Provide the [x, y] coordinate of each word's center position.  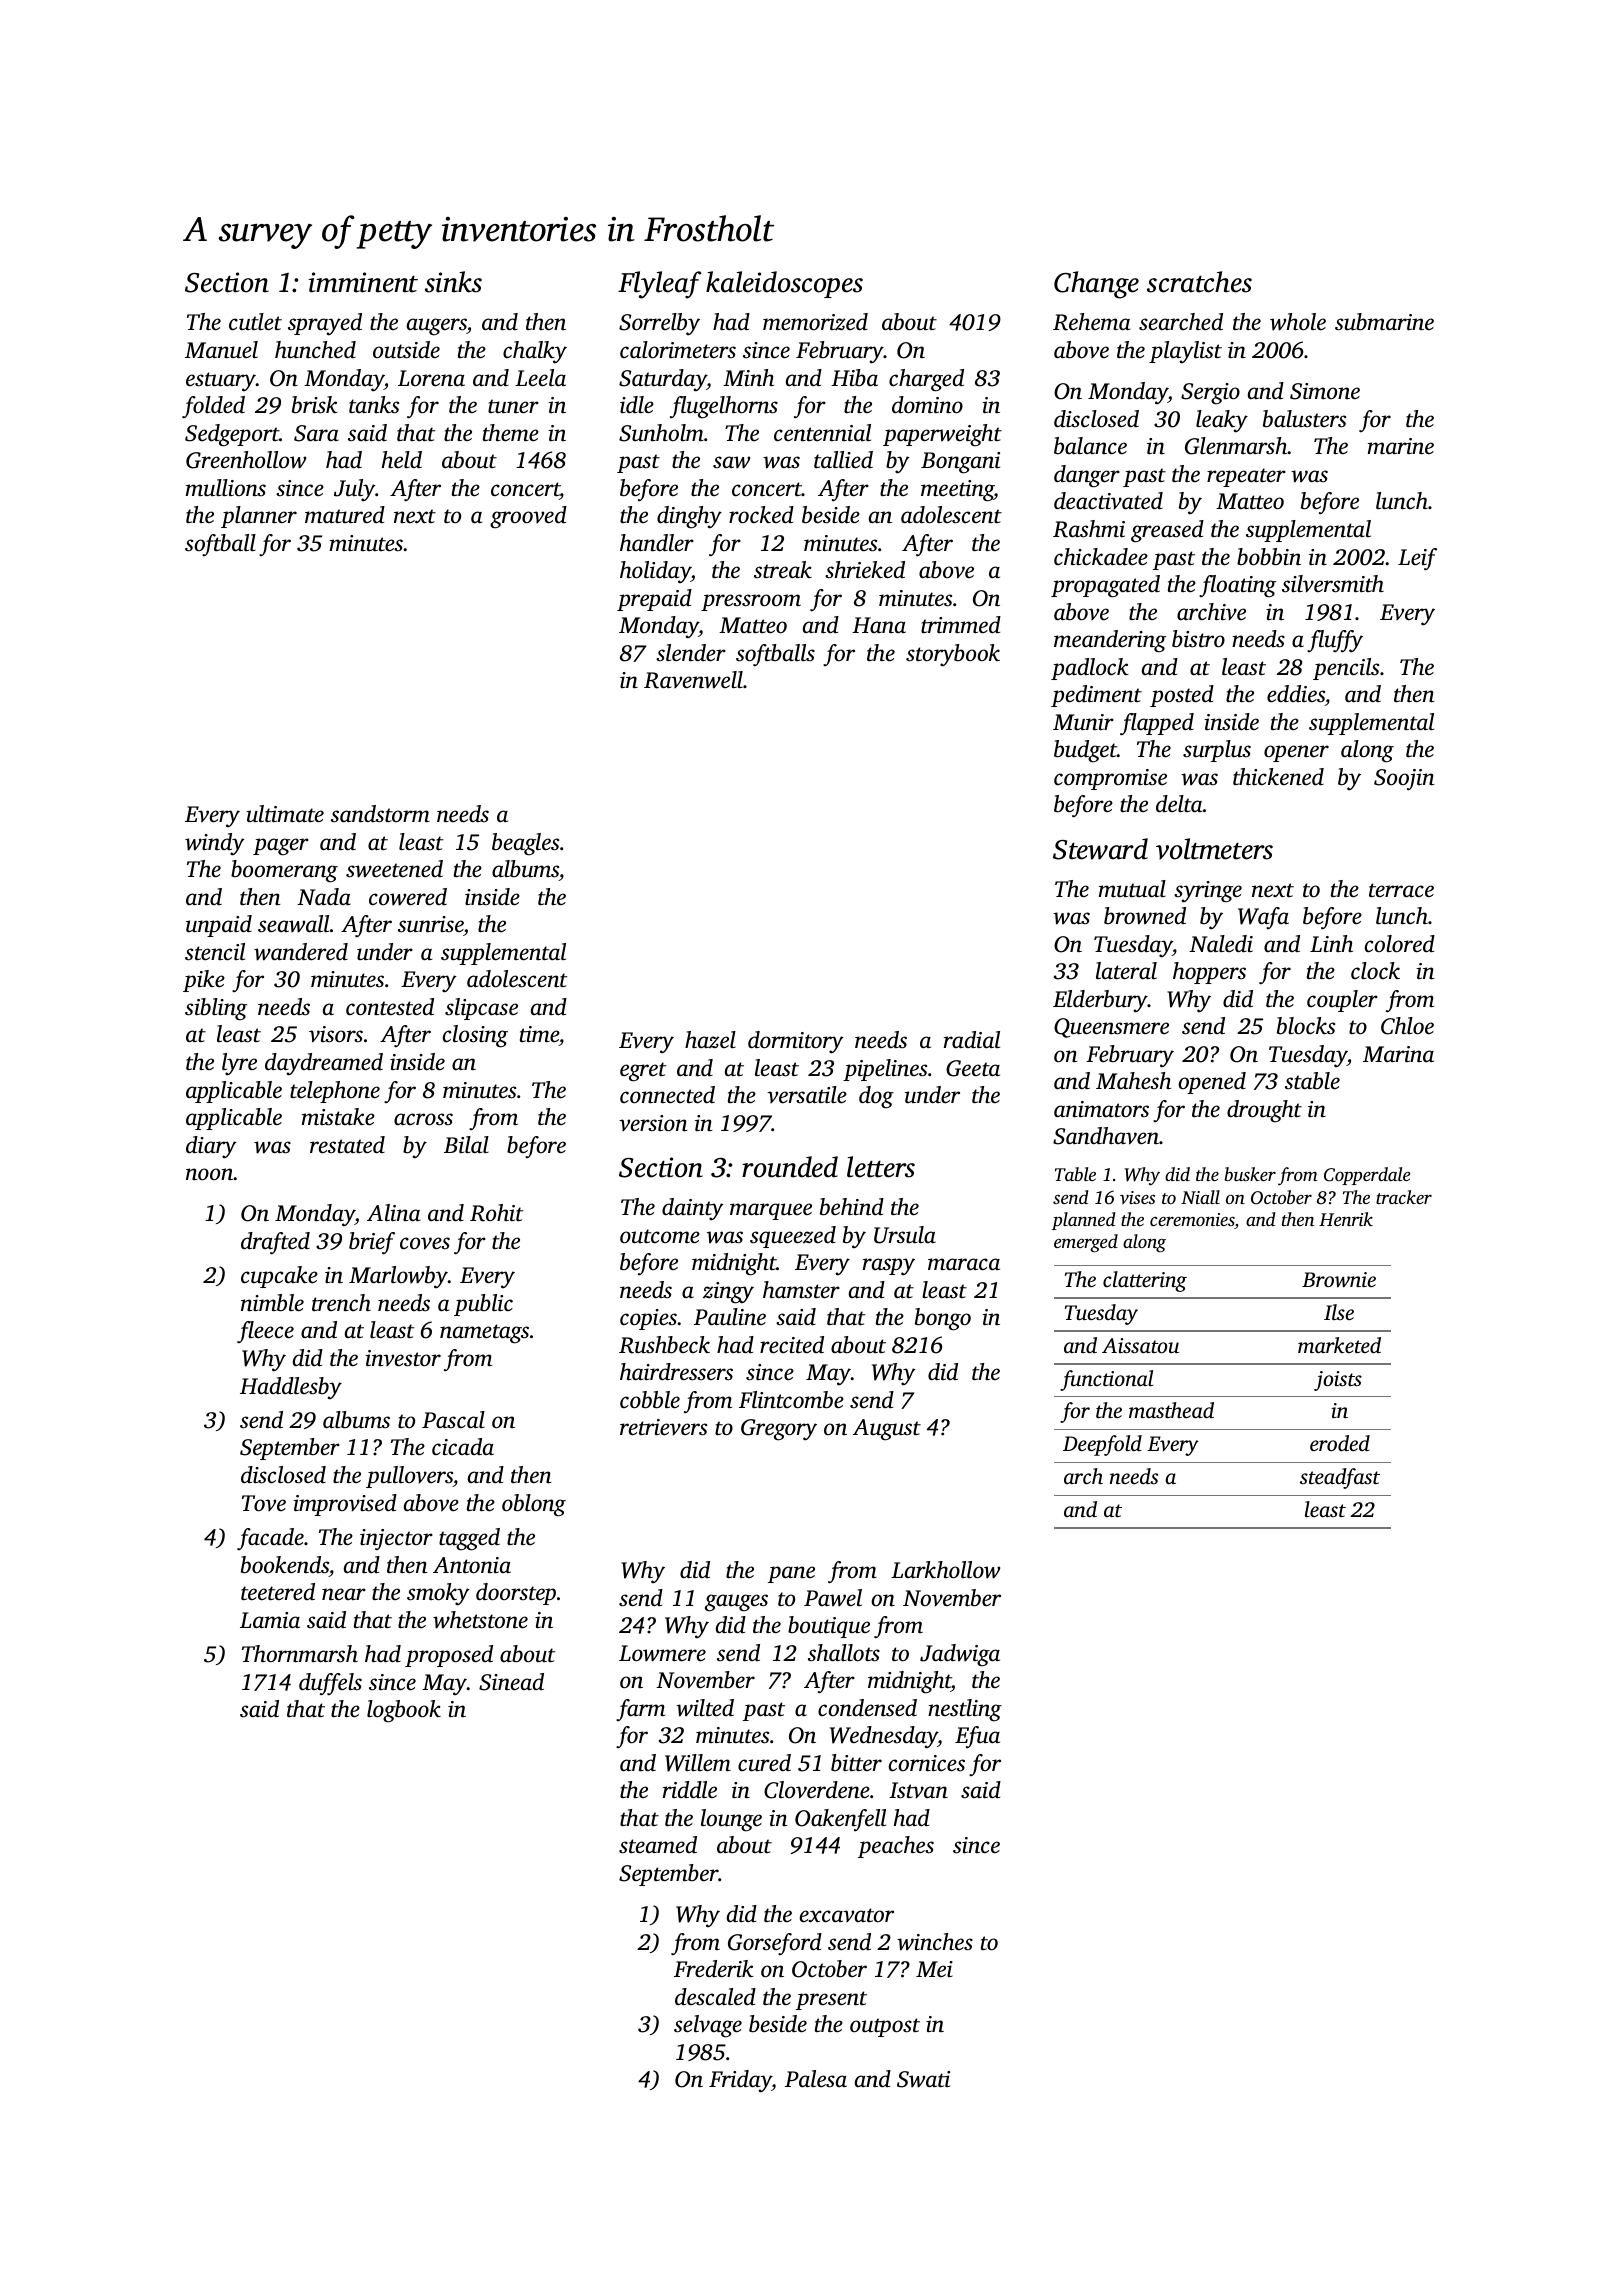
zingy [728, 1293]
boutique [829, 1627]
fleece [265, 1332]
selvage [708, 2026]
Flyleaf [659, 285]
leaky [1222, 421]
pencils [1346, 669]
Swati [923, 2079]
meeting [957, 491]
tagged [469, 1539]
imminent [363, 282]
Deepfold [1102, 1445]
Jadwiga [960, 1655]
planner [259, 517]
